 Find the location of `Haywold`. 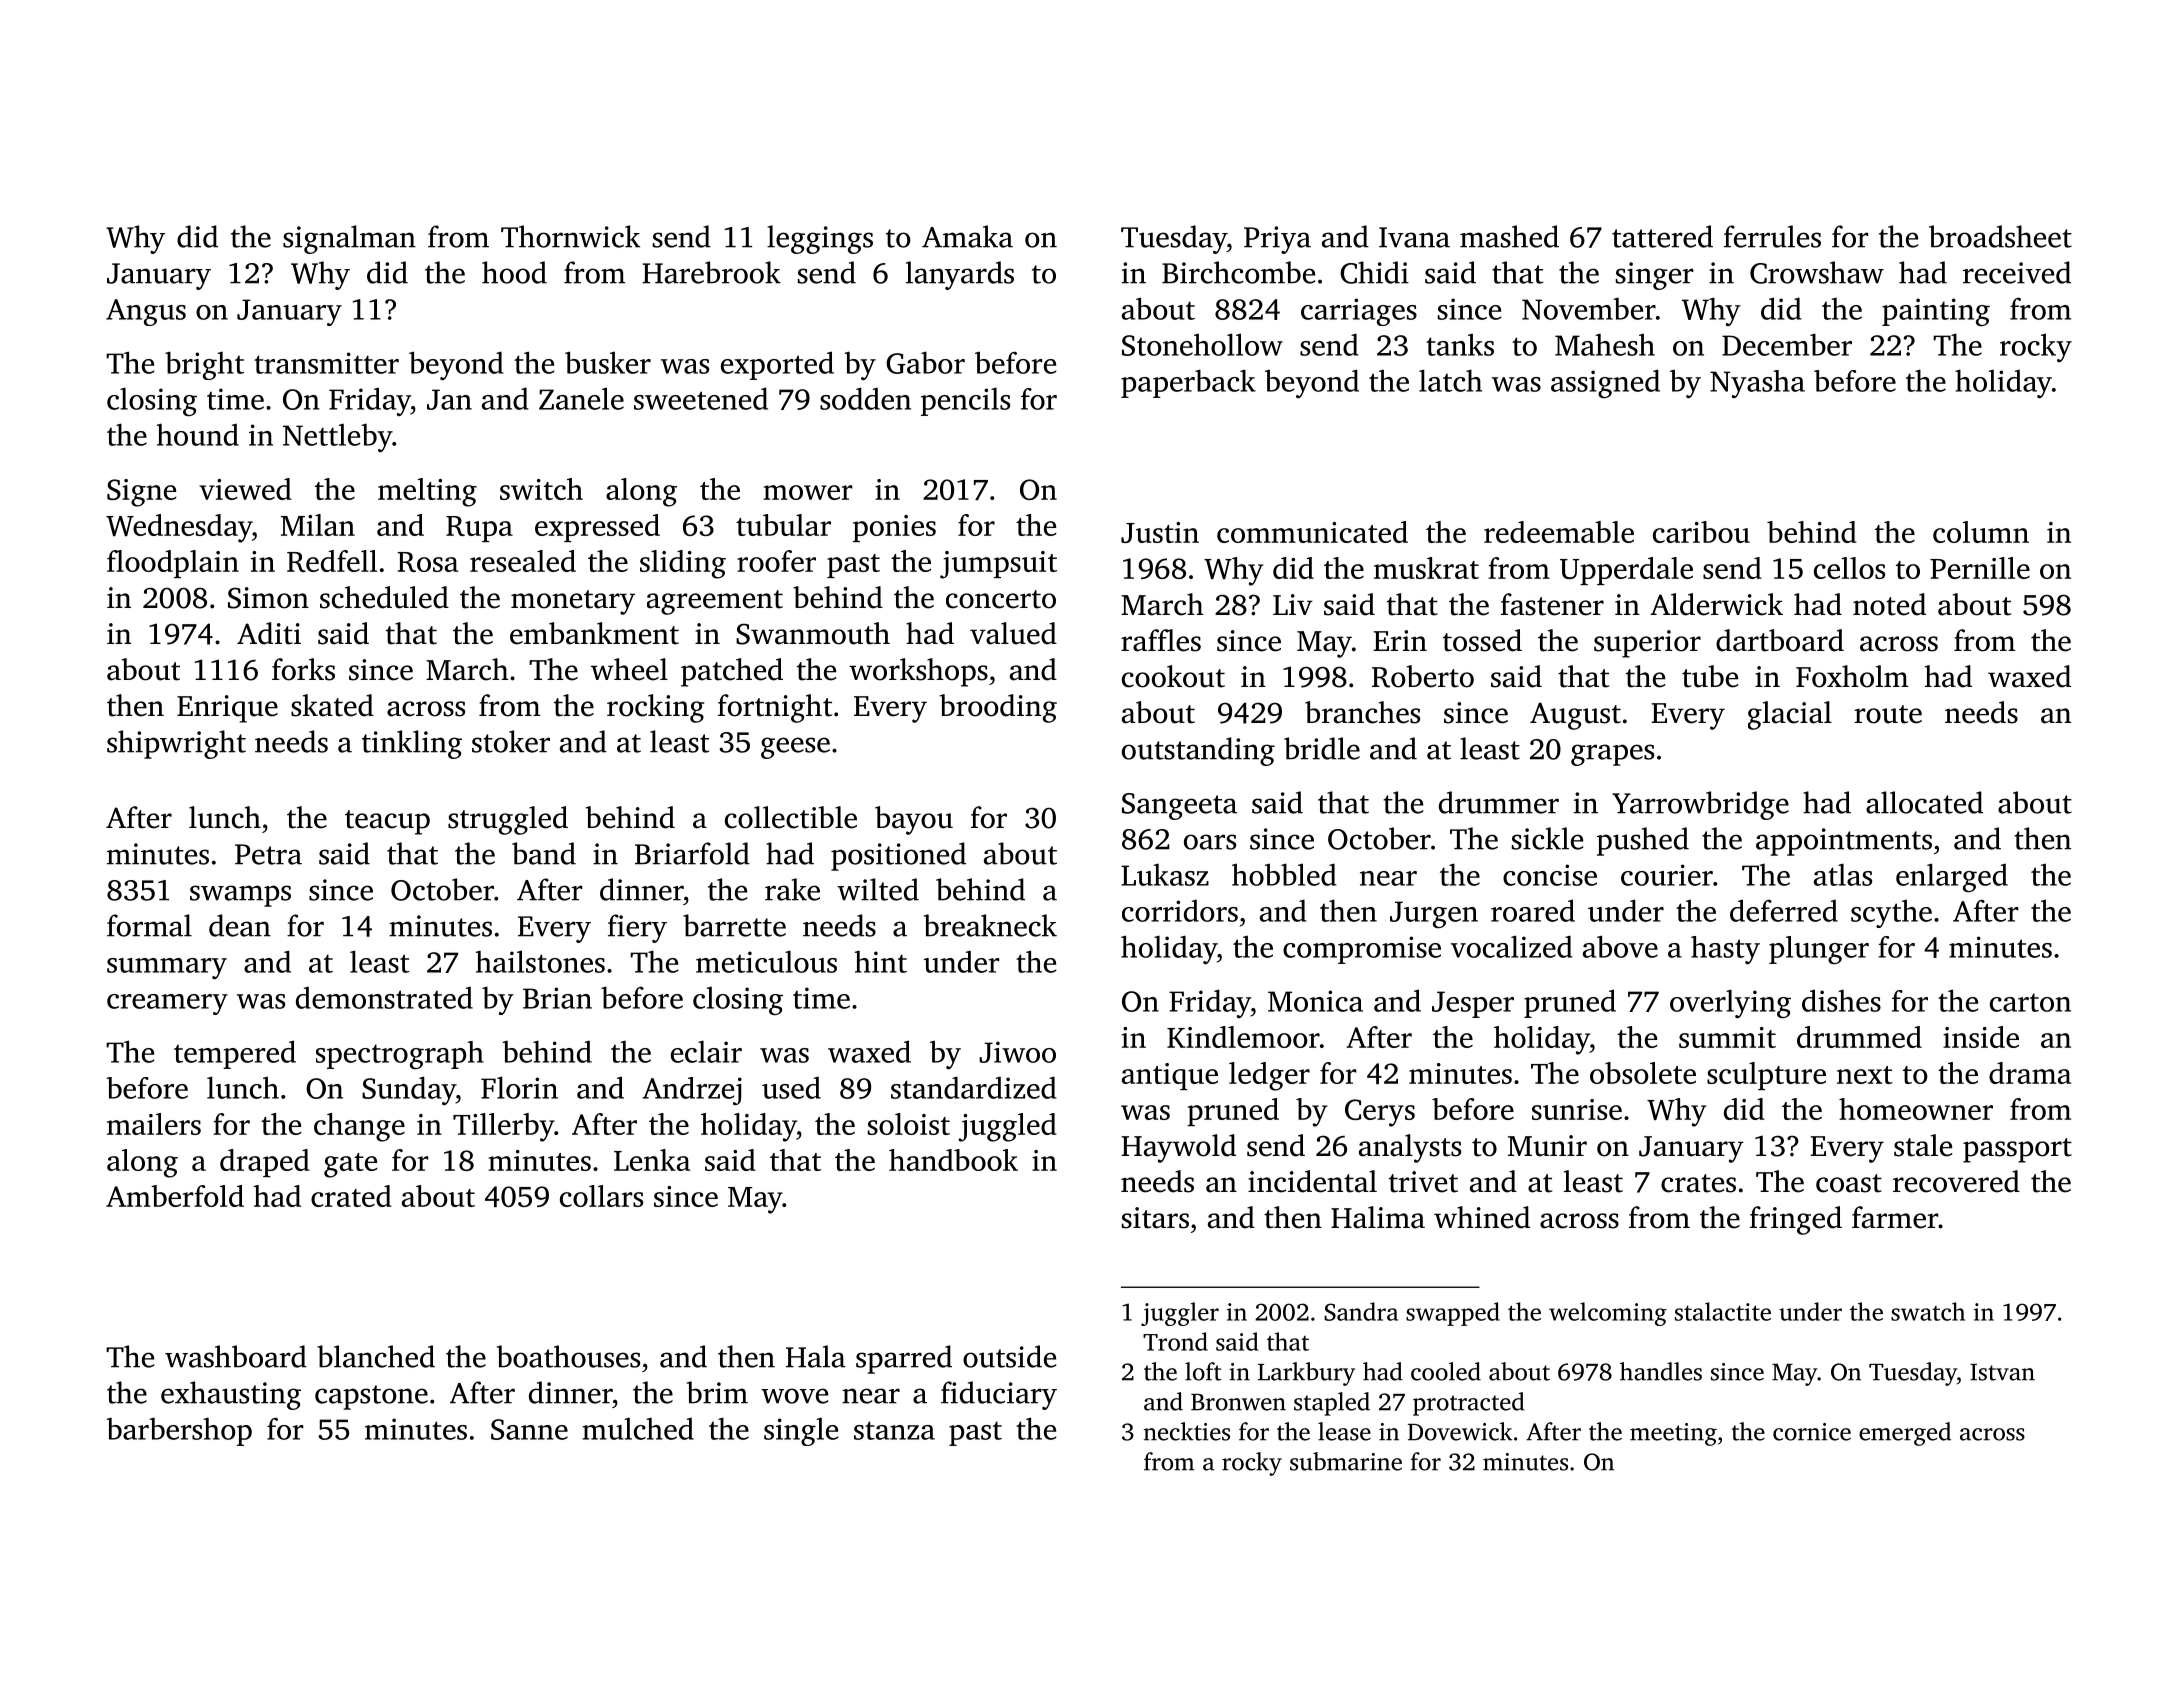

Haywold is located at coordinates (1178, 1148).
